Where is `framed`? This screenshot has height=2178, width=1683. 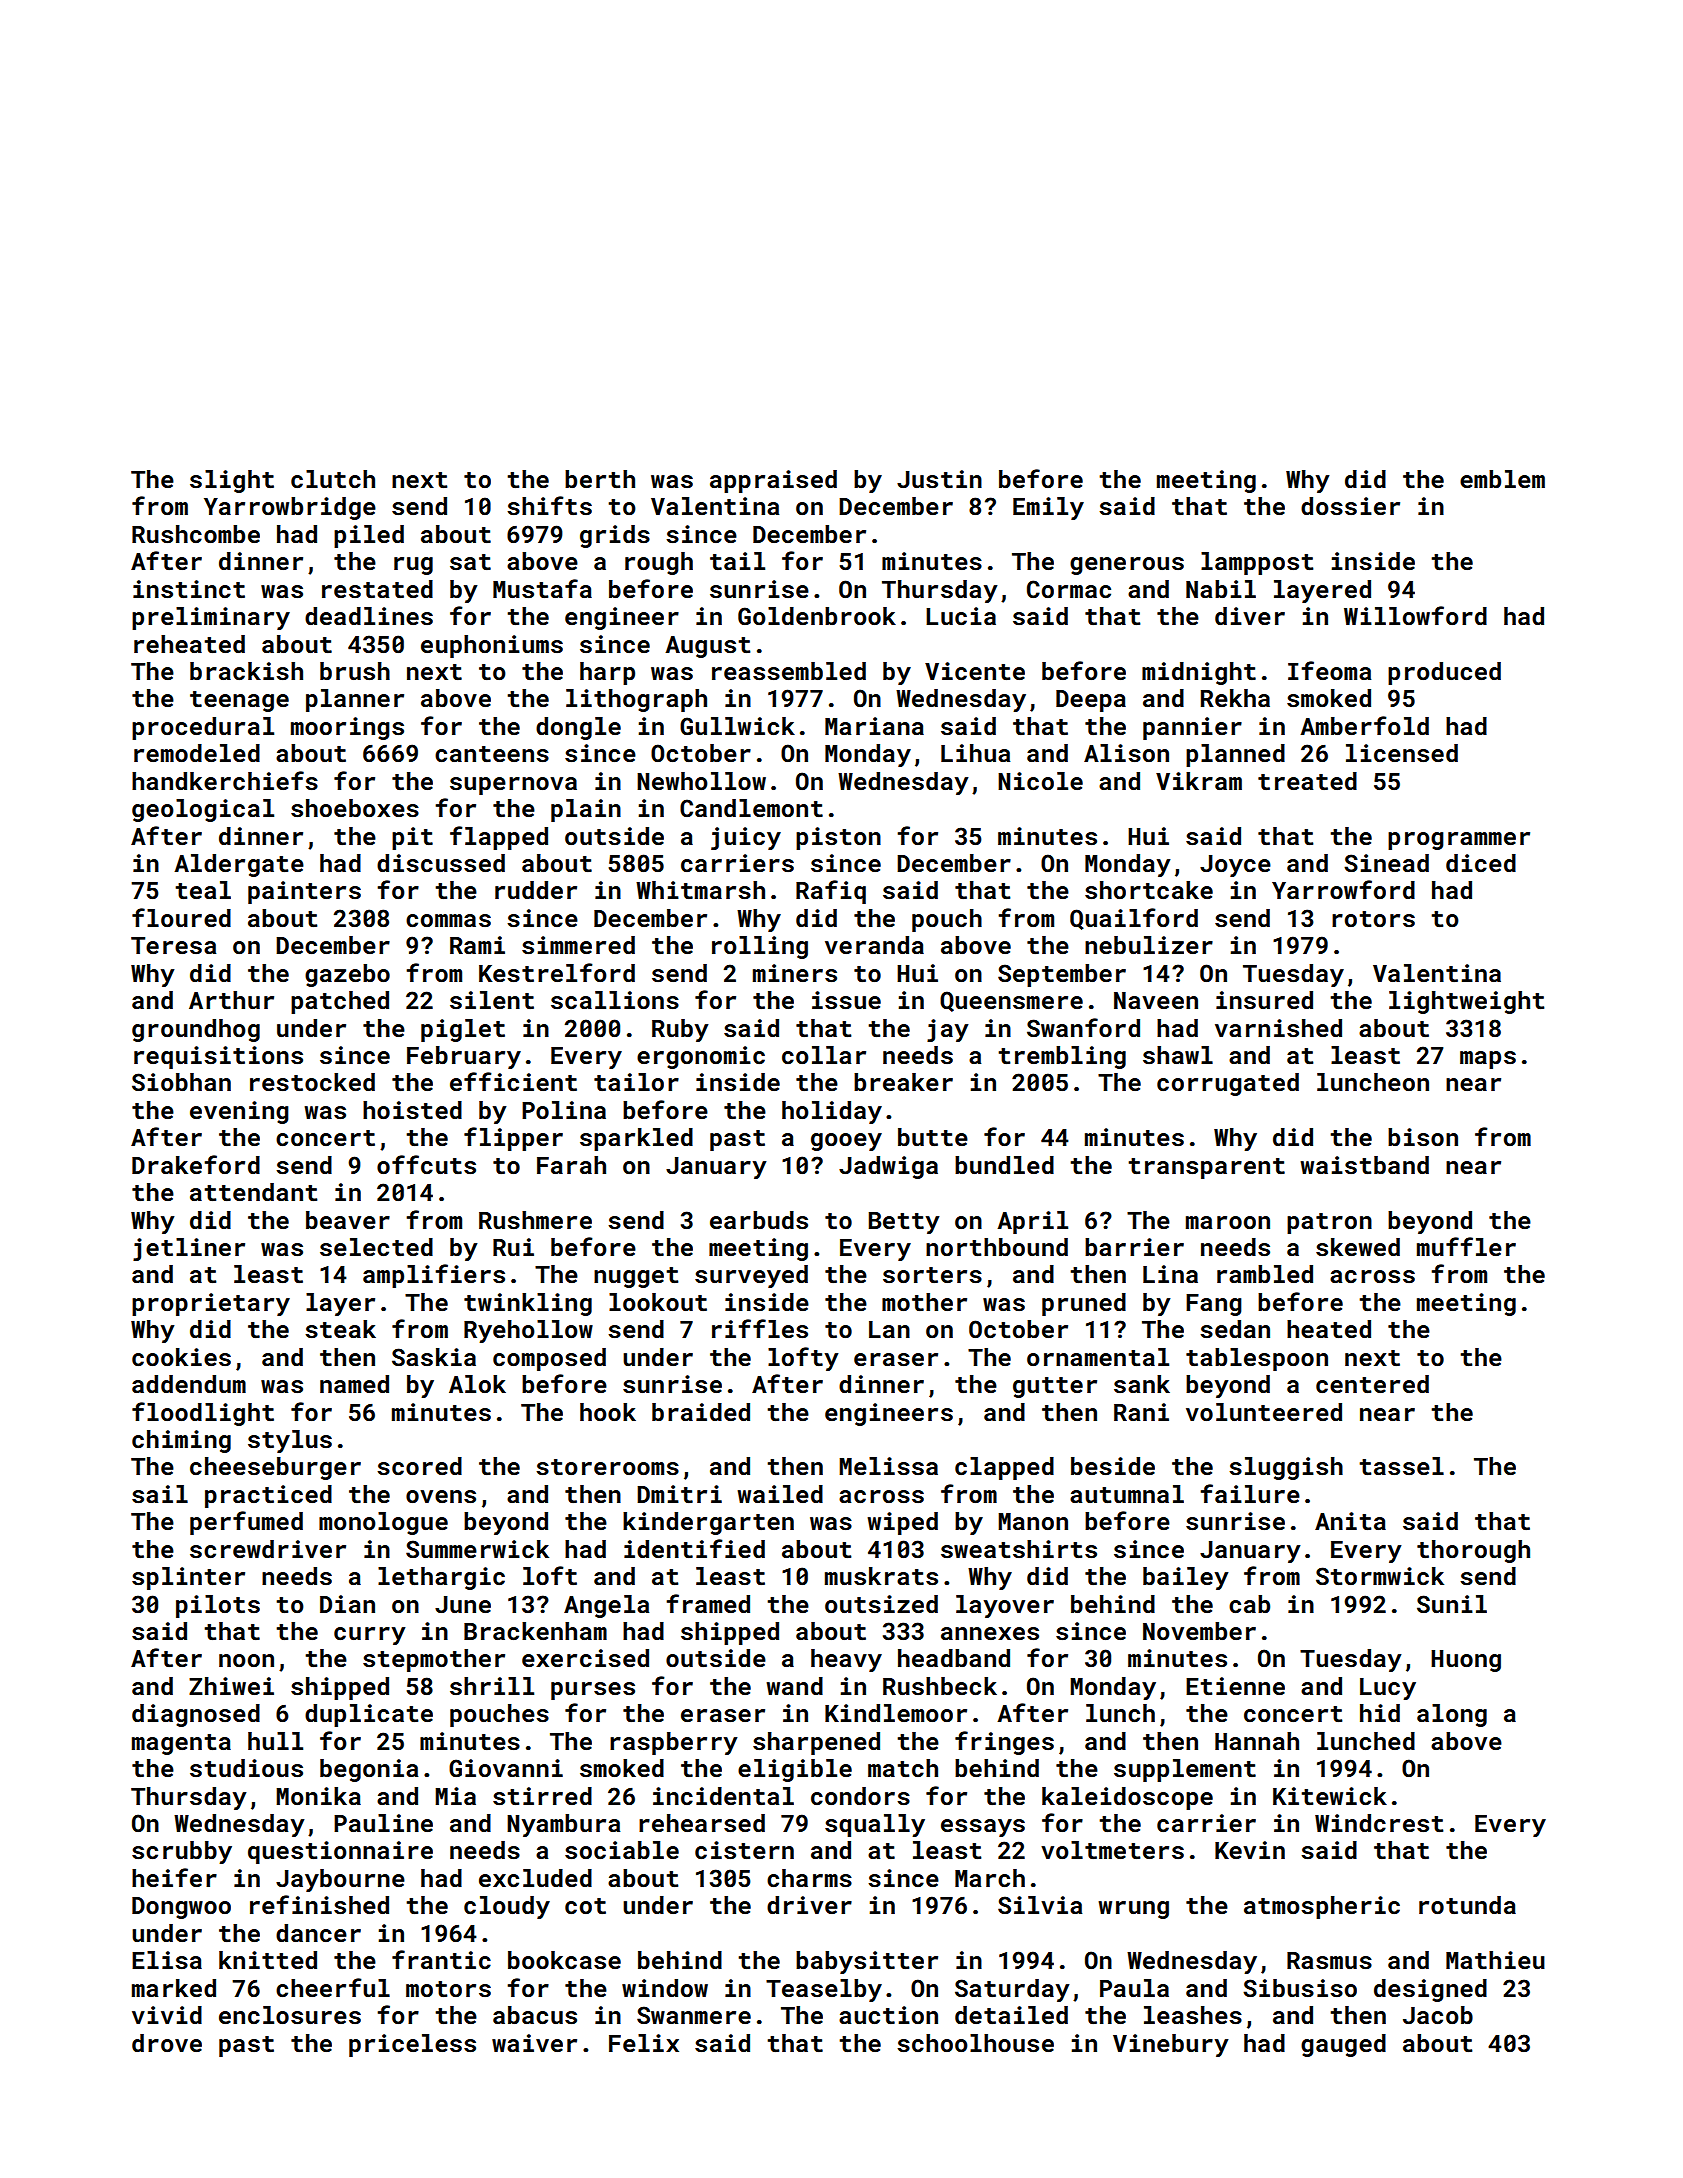 framed is located at coordinates (708, 1603).
